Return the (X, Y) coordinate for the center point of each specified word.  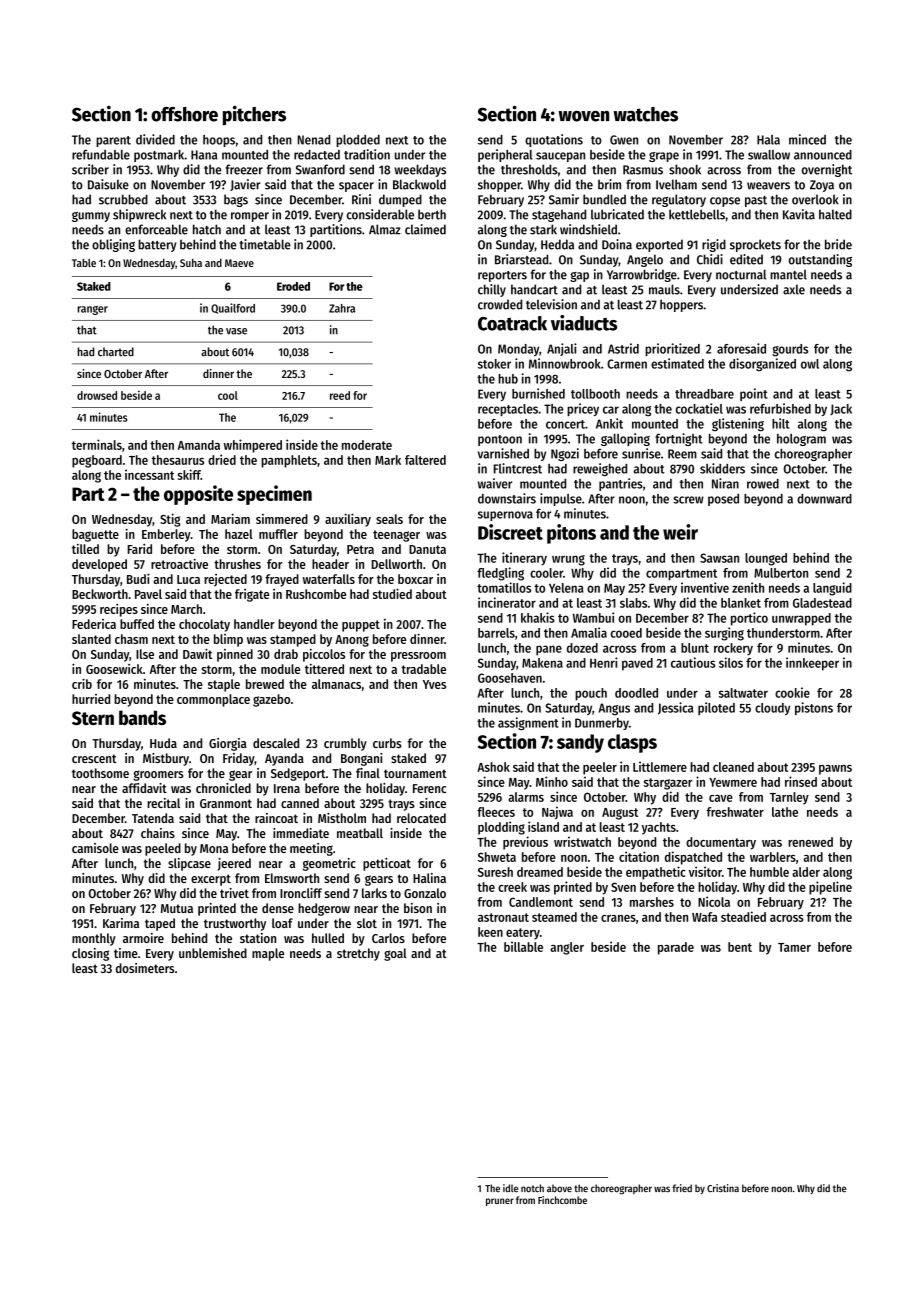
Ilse (145, 654)
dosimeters (145, 968)
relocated (421, 818)
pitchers (254, 115)
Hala (768, 140)
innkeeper (812, 664)
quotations (554, 140)
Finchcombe (562, 1200)
